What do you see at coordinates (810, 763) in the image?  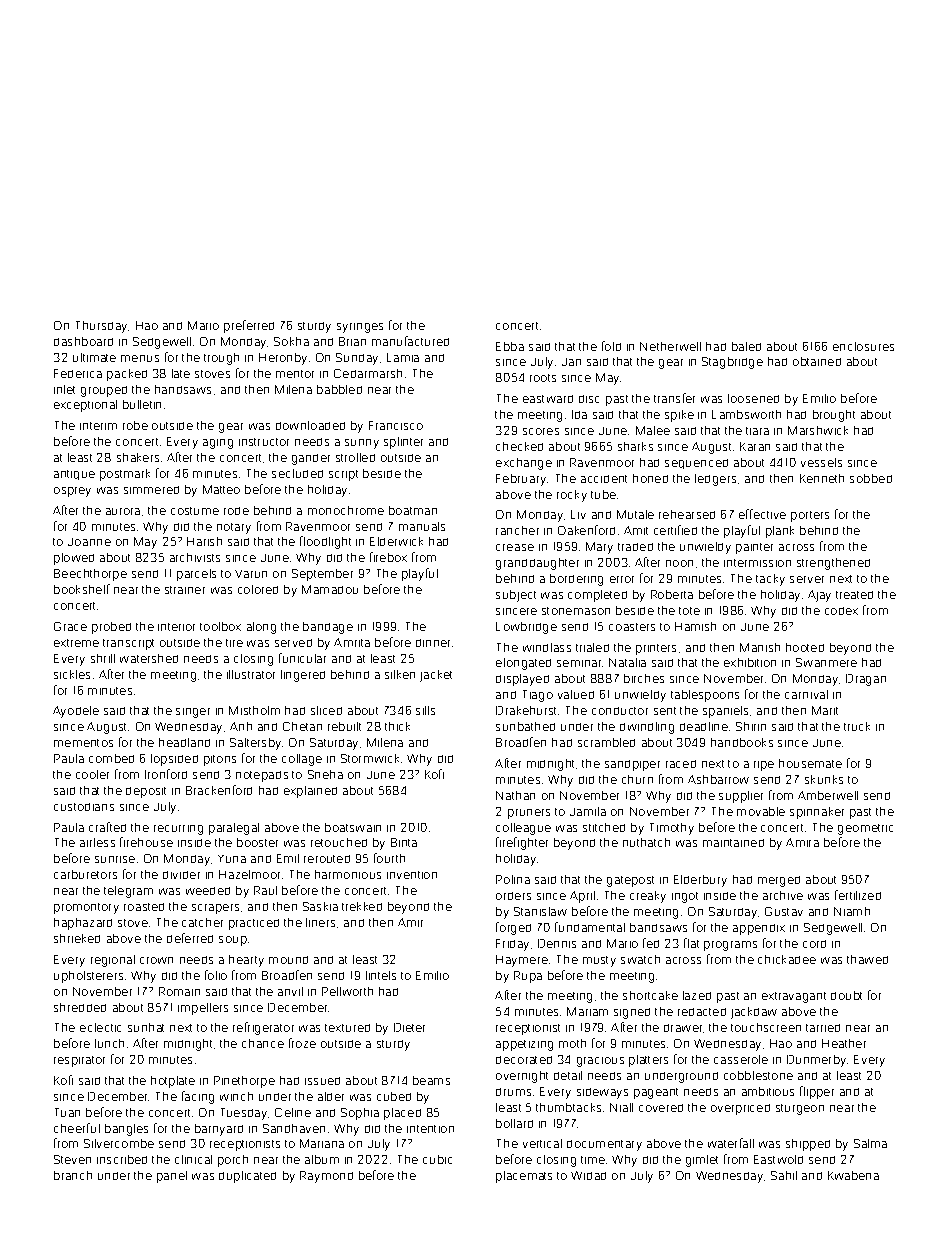 I see `housemate` at bounding box center [810, 763].
